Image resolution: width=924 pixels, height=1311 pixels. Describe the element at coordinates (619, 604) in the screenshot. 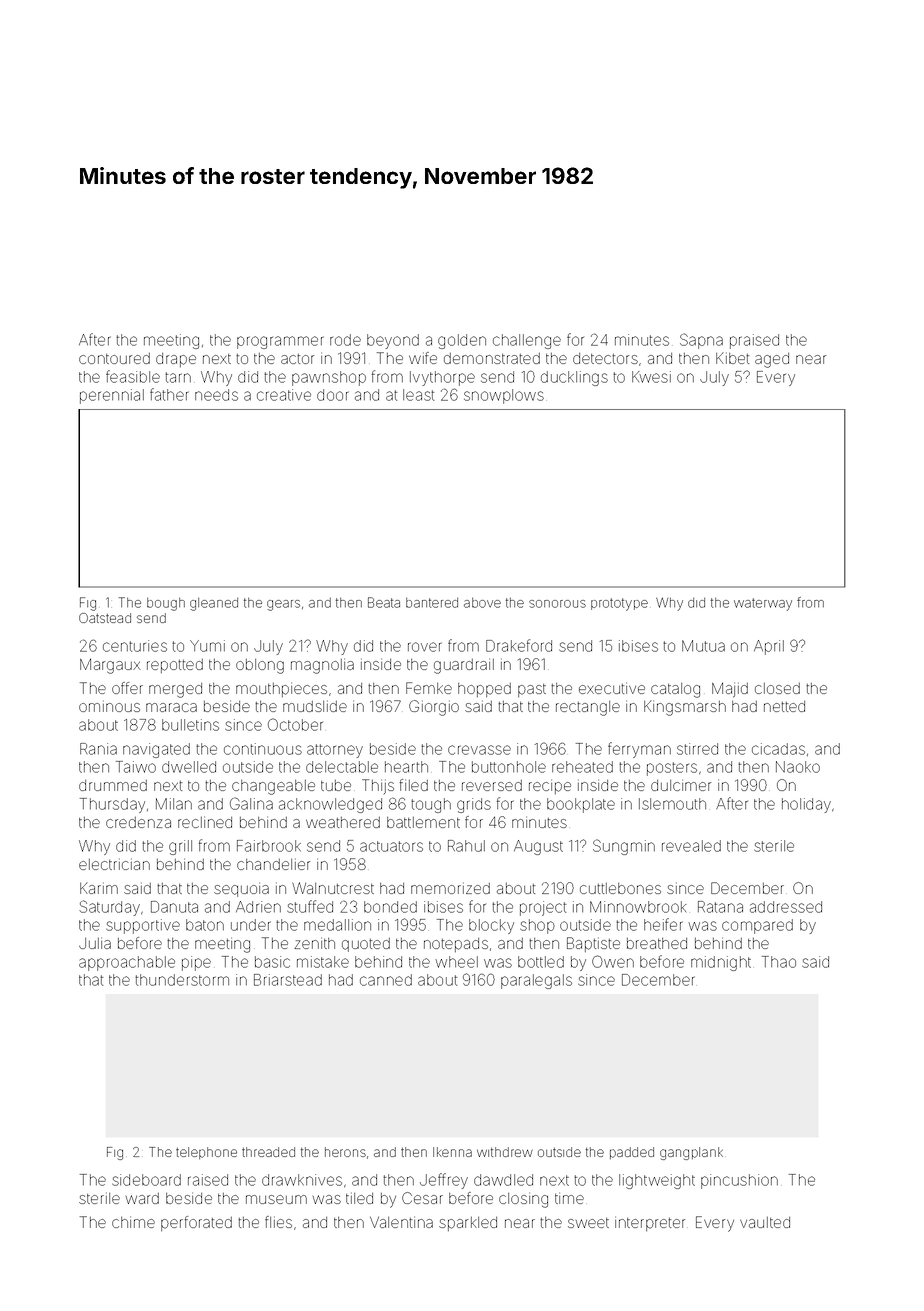

I see `prototype` at that location.
